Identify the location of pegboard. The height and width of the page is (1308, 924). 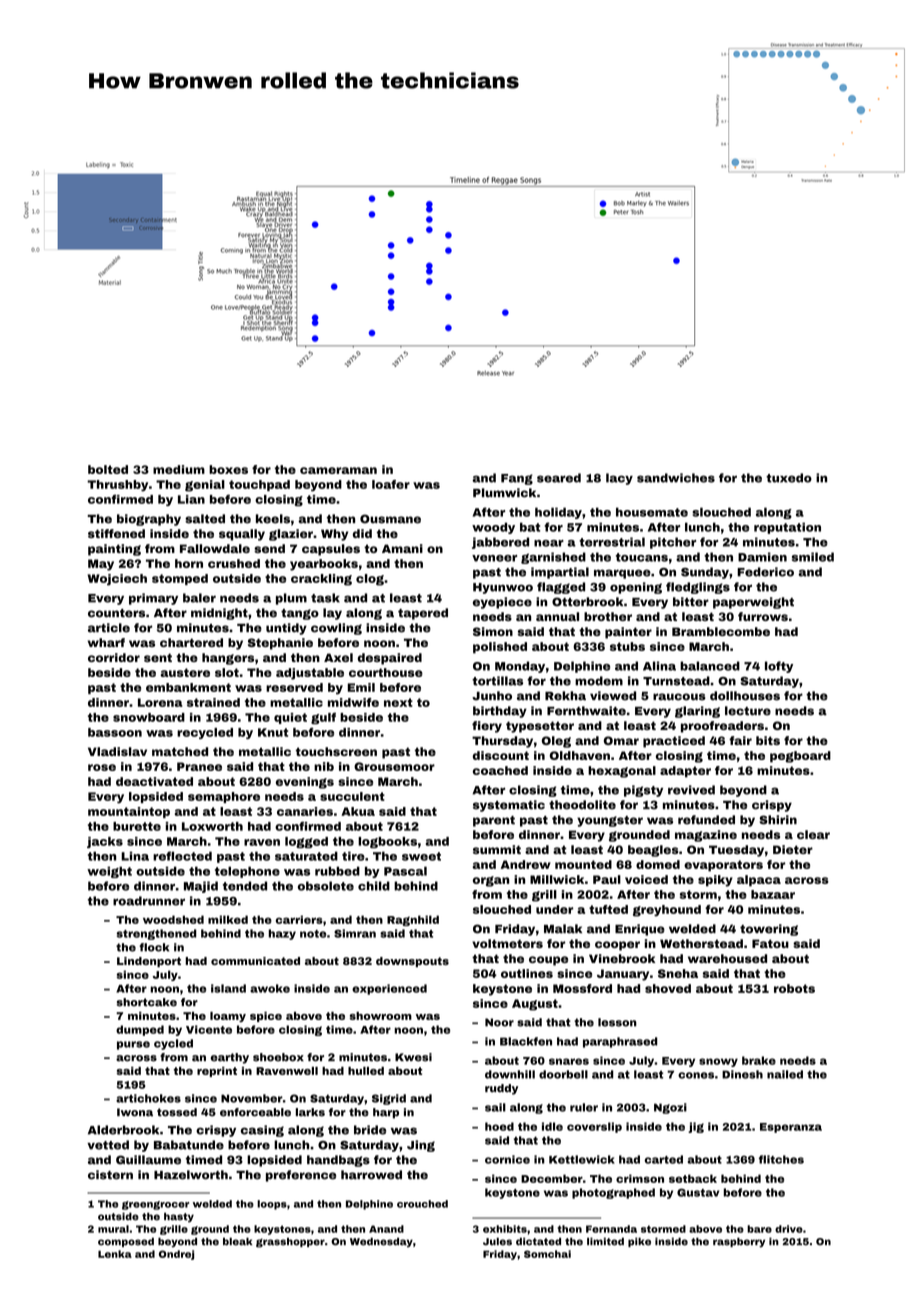
(800, 757).
